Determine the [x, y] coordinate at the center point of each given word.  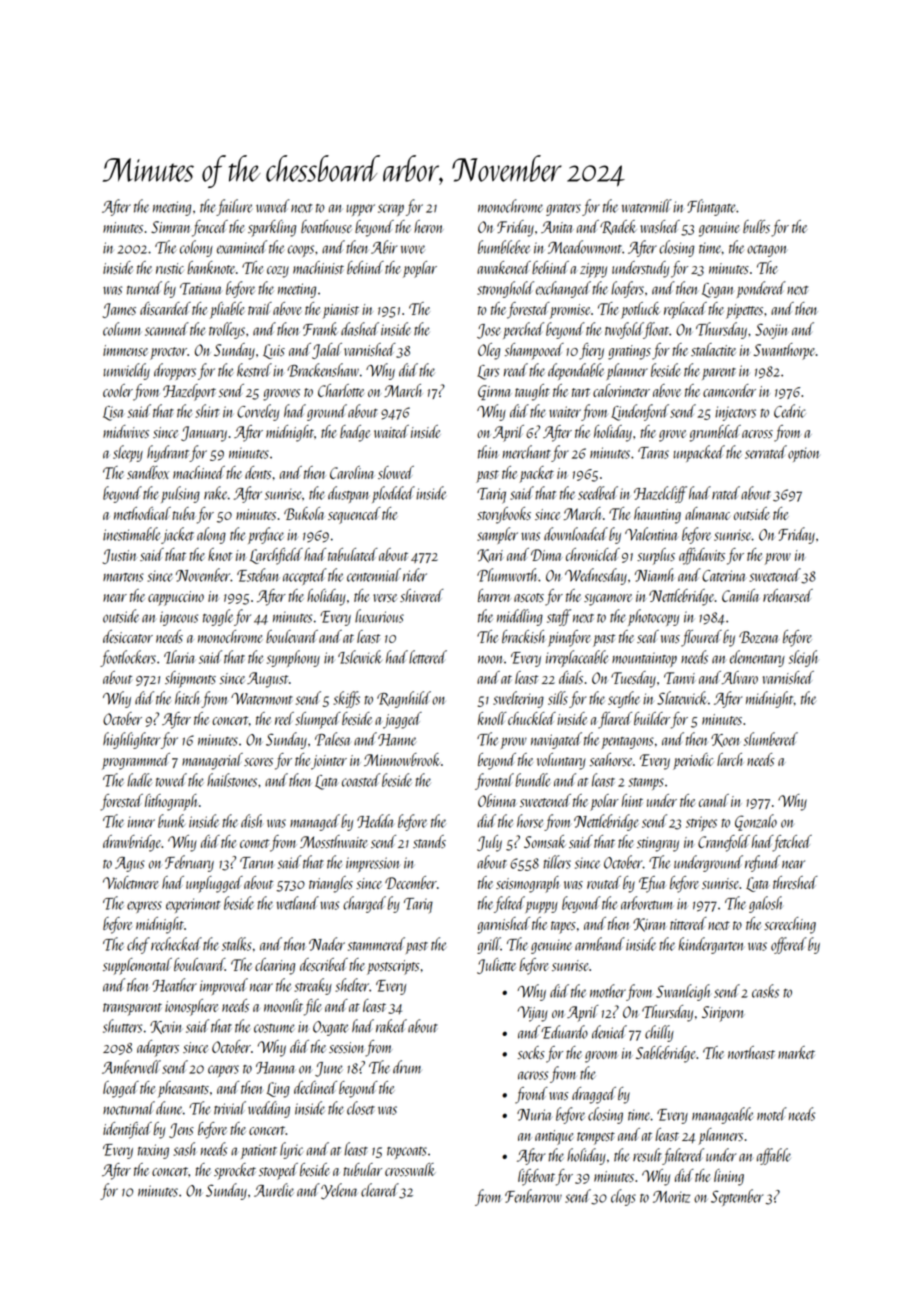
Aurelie [274, 1190]
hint [632, 800]
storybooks [504, 515]
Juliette [496, 966]
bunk [171, 821]
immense [125, 350]
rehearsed [788, 595]
